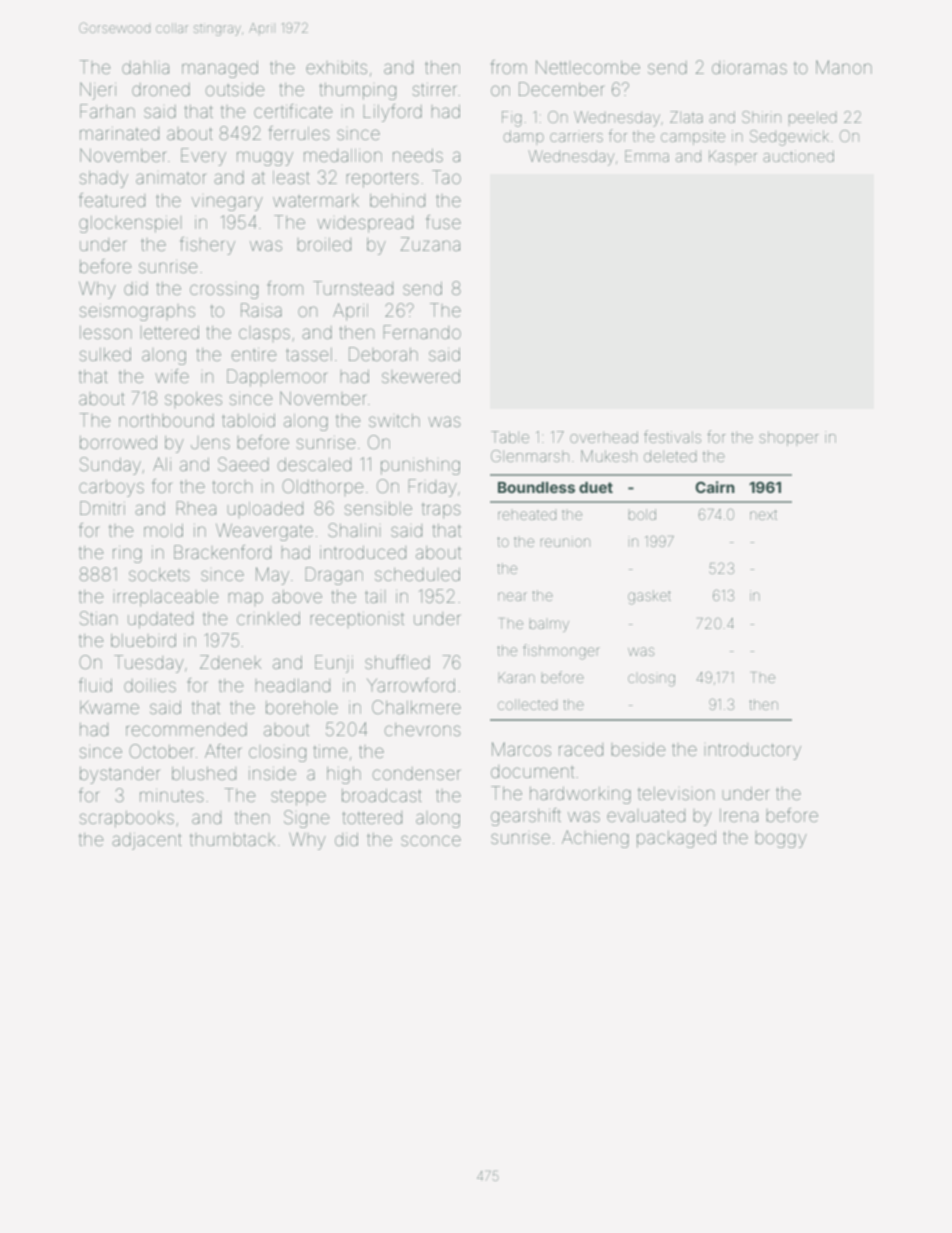  Describe the element at coordinates (763, 515) in the screenshot. I see `next` at that location.
